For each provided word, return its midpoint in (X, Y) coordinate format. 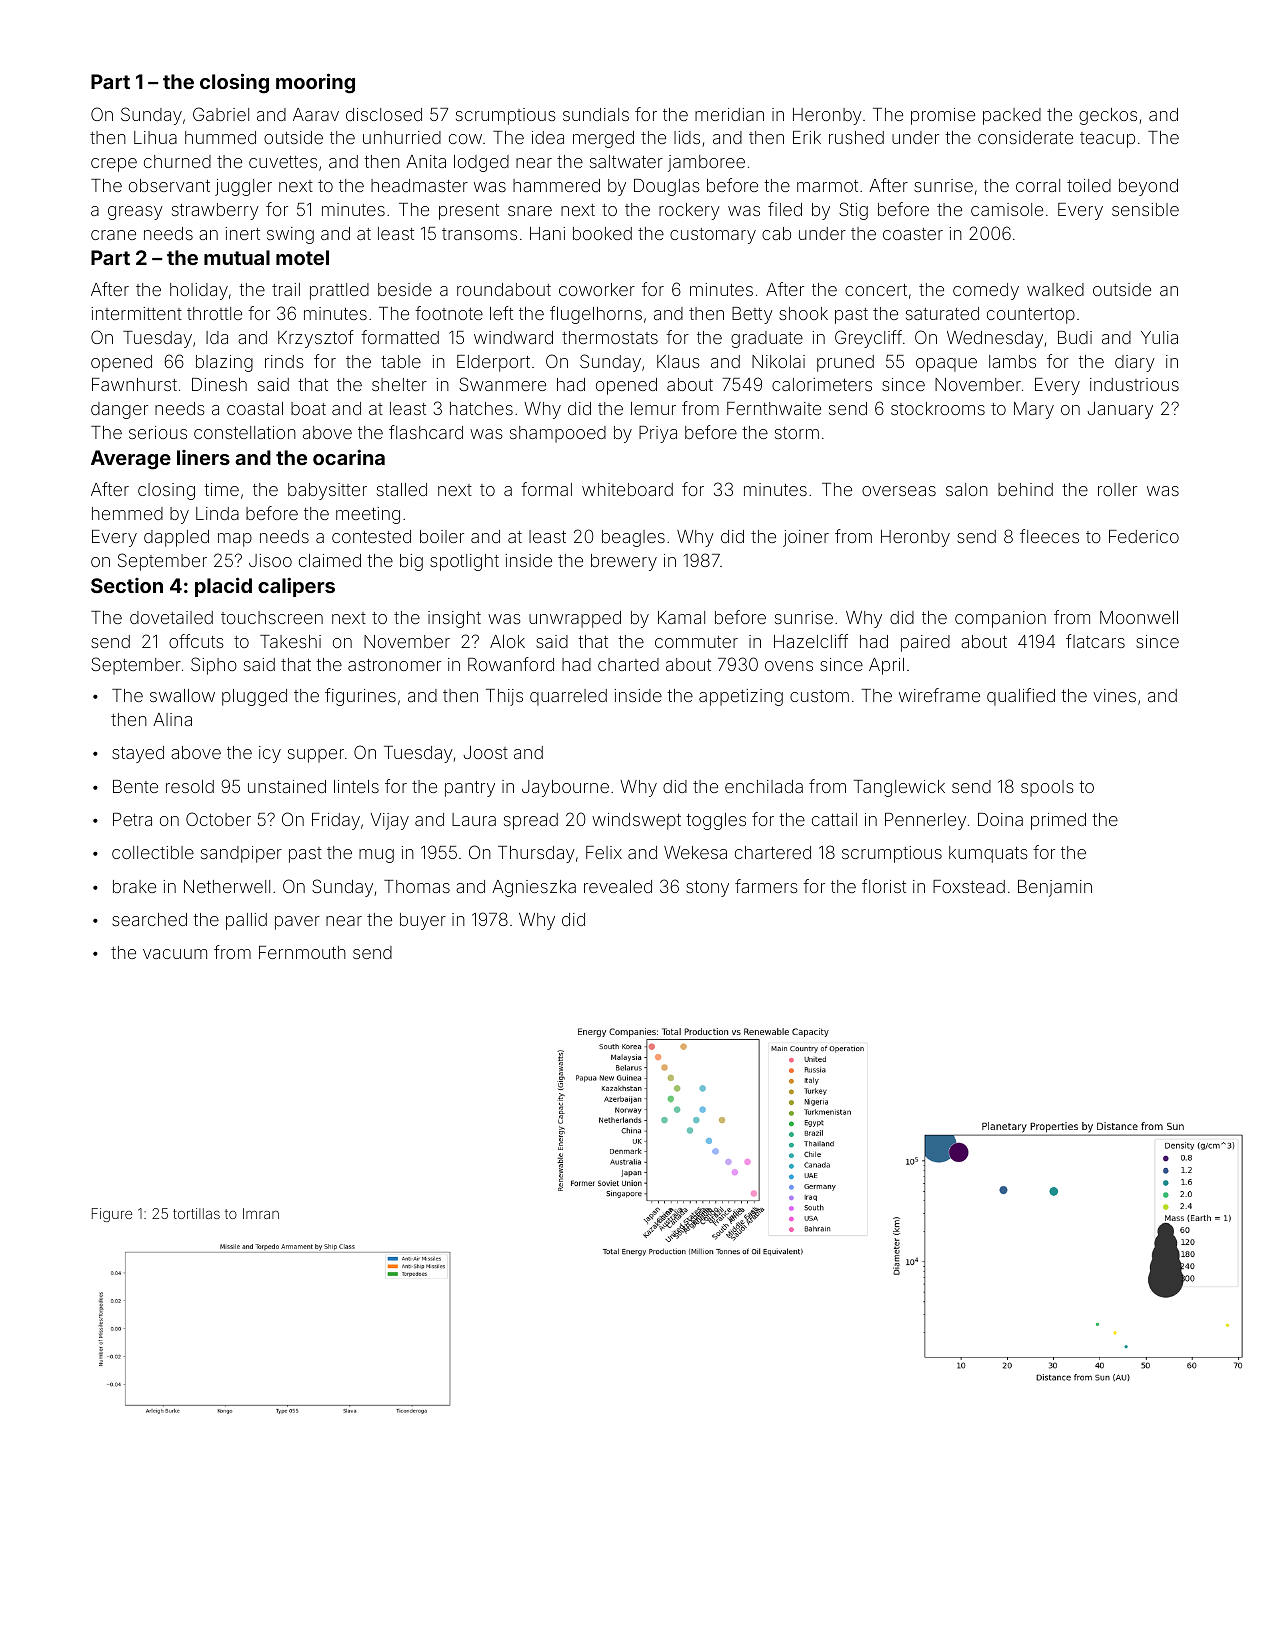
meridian (729, 114)
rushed (856, 137)
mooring (315, 83)
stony (707, 889)
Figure (112, 1215)
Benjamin (1055, 888)
